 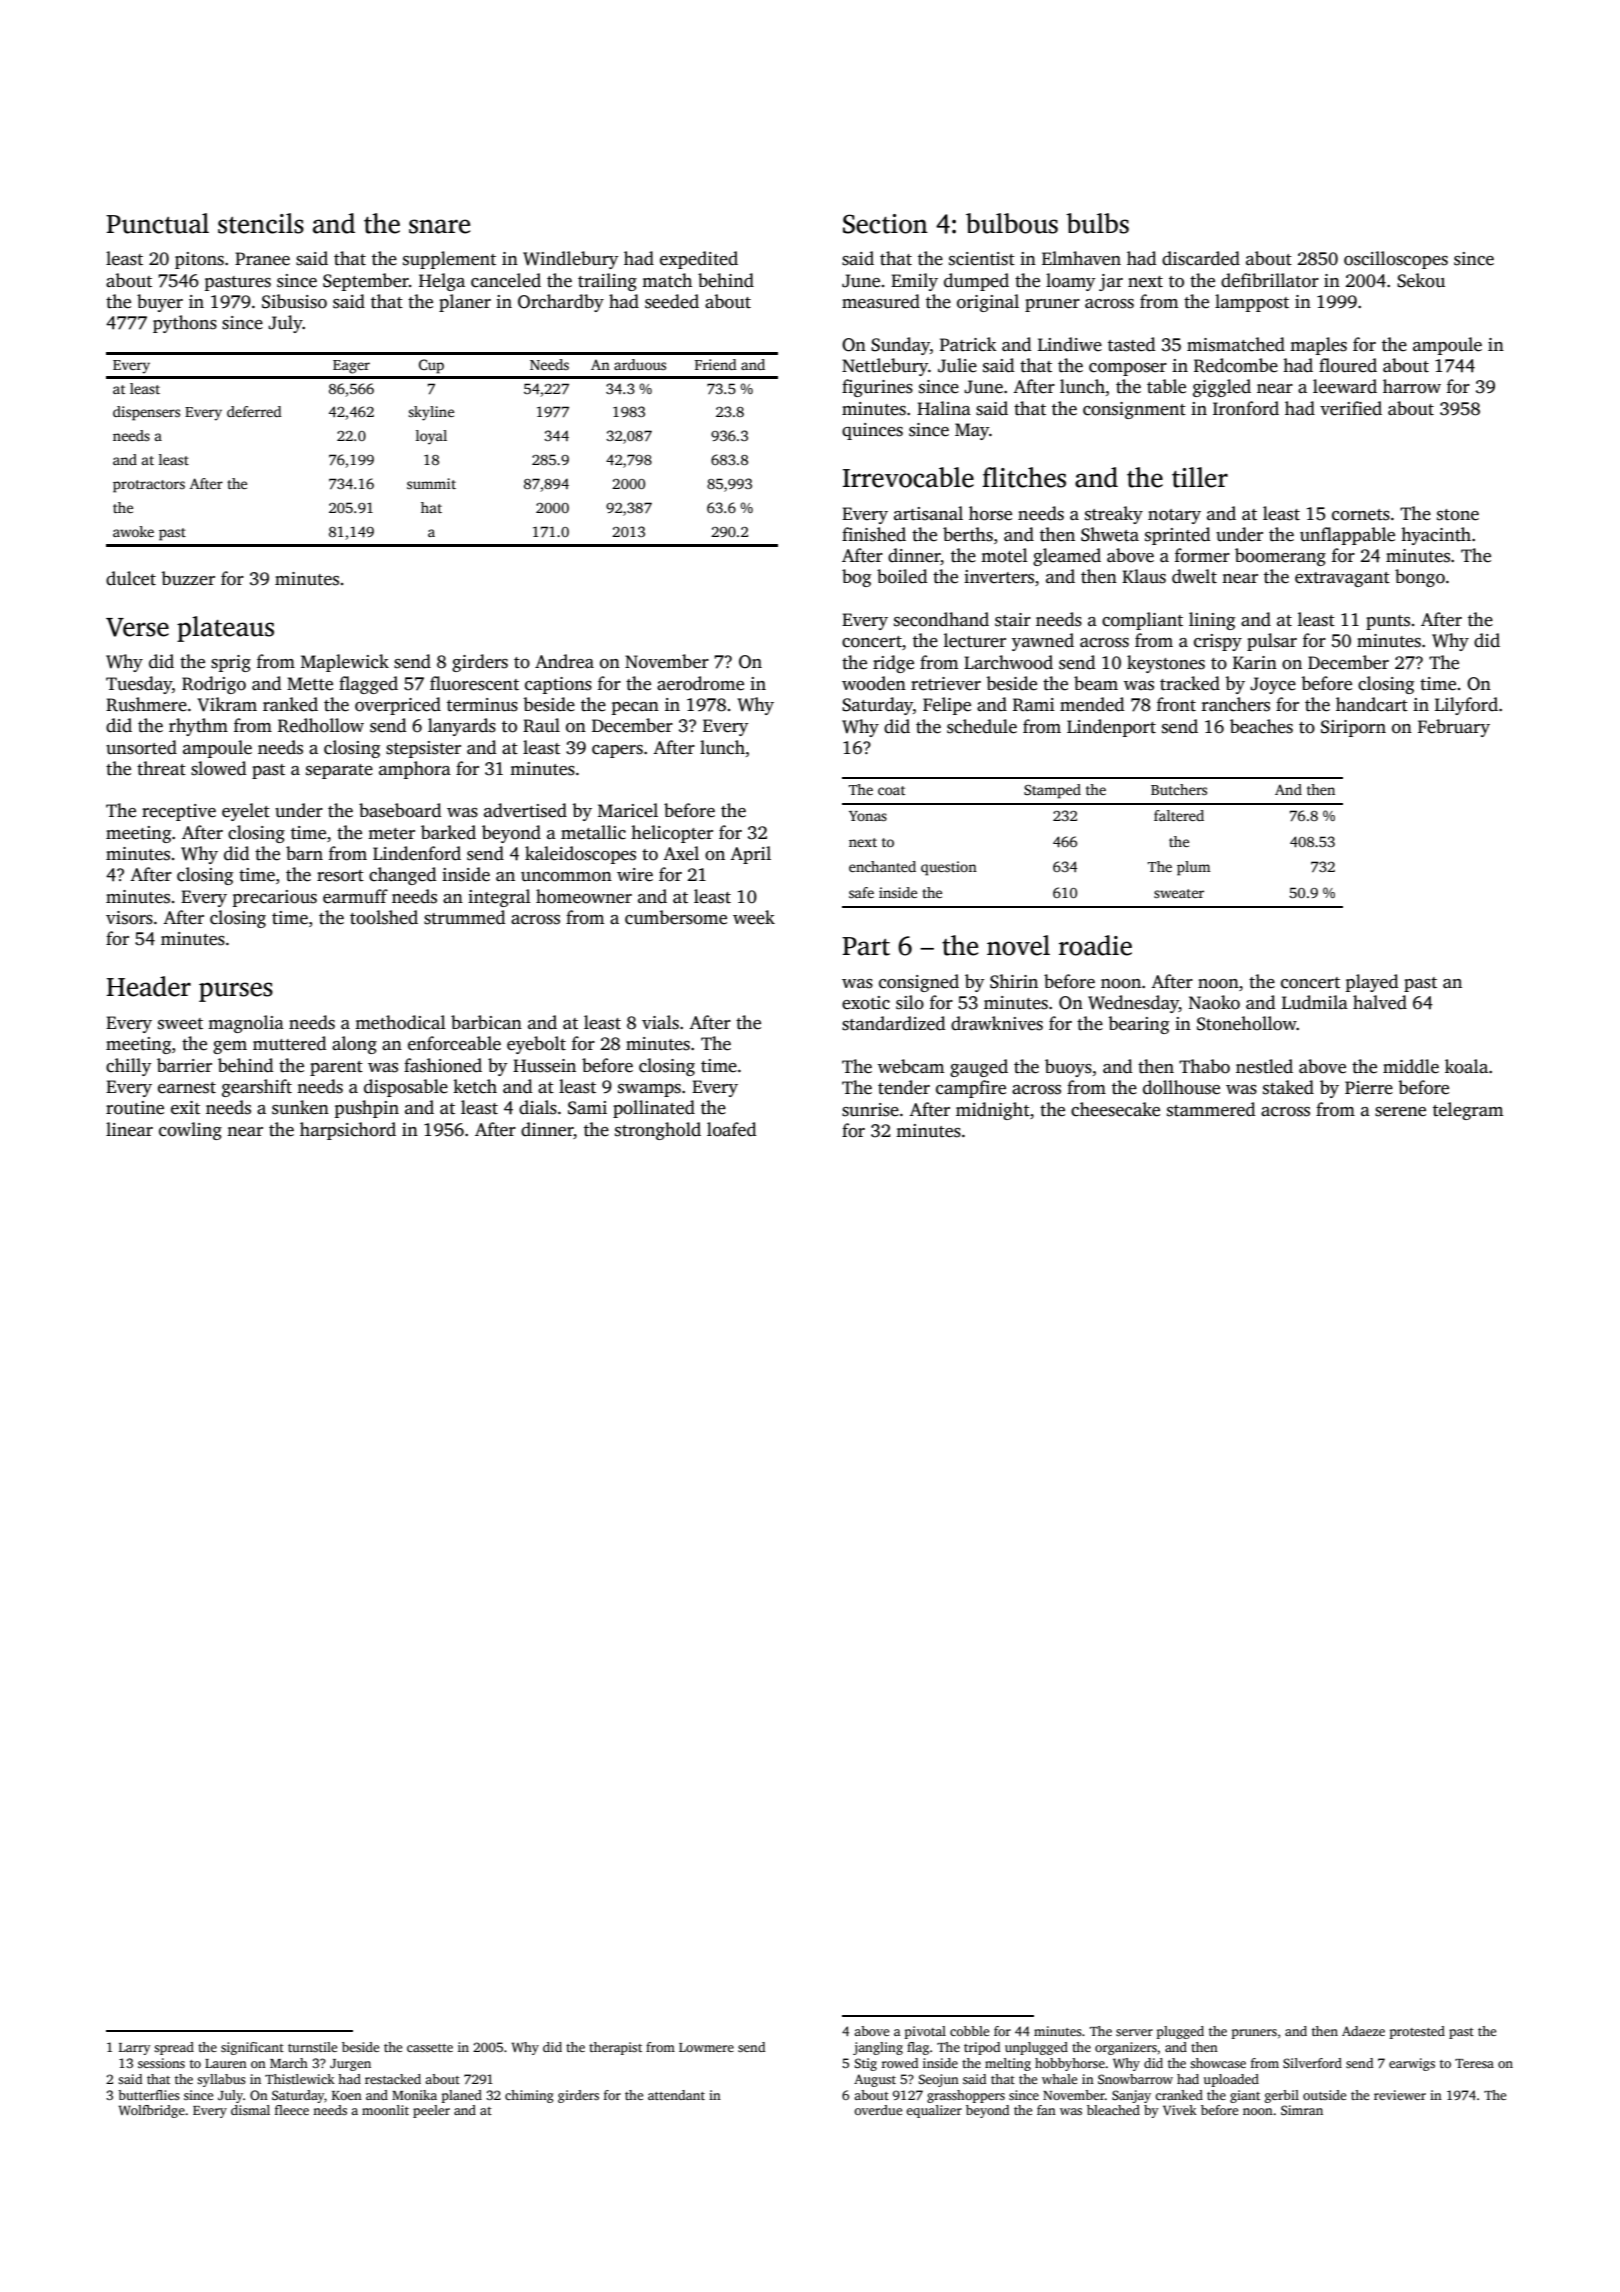 I want to click on harrow, so click(x=1412, y=386).
